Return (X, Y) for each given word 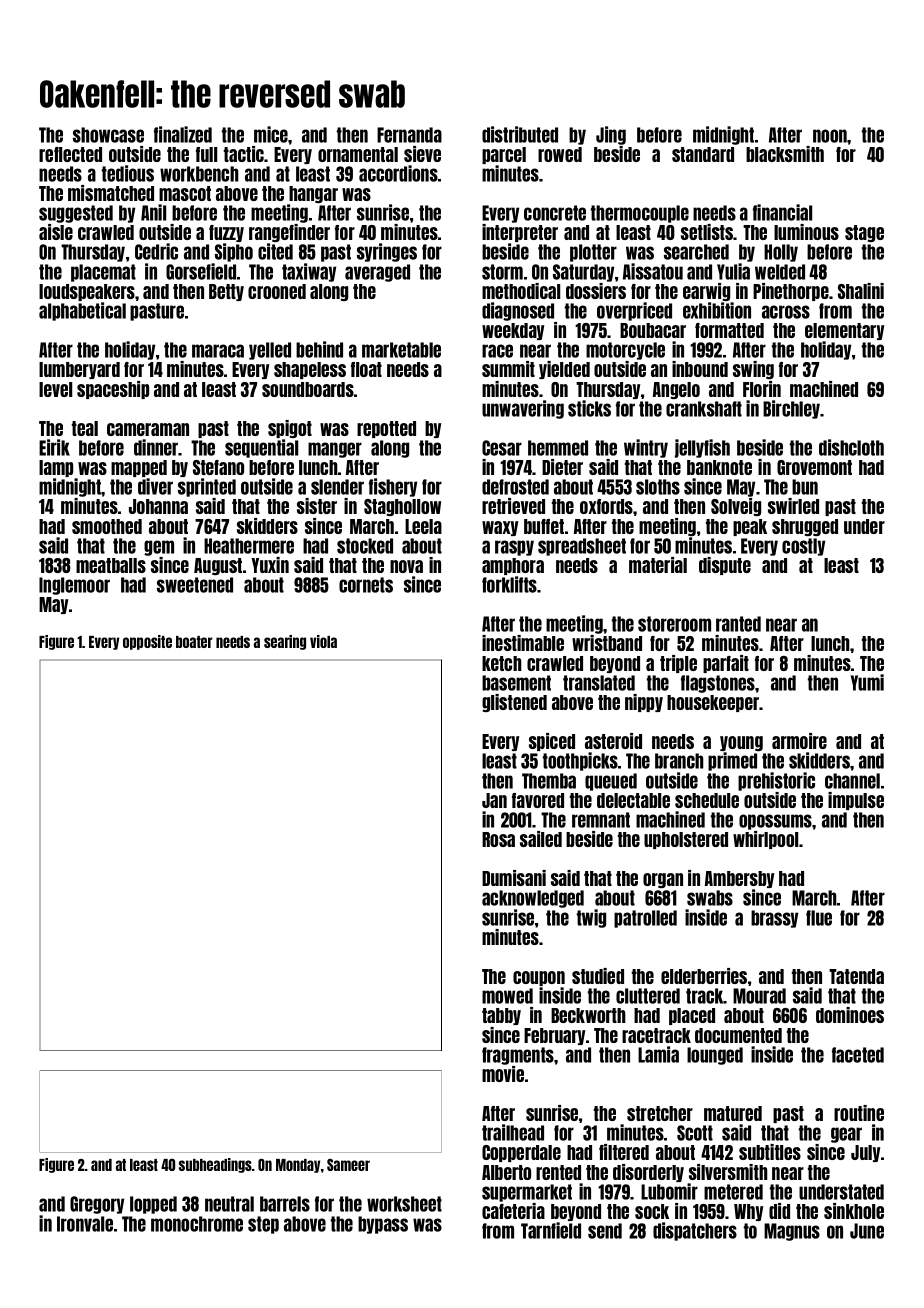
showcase (108, 135)
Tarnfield (551, 1230)
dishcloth (851, 447)
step (263, 1225)
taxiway (309, 272)
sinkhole (854, 1211)
